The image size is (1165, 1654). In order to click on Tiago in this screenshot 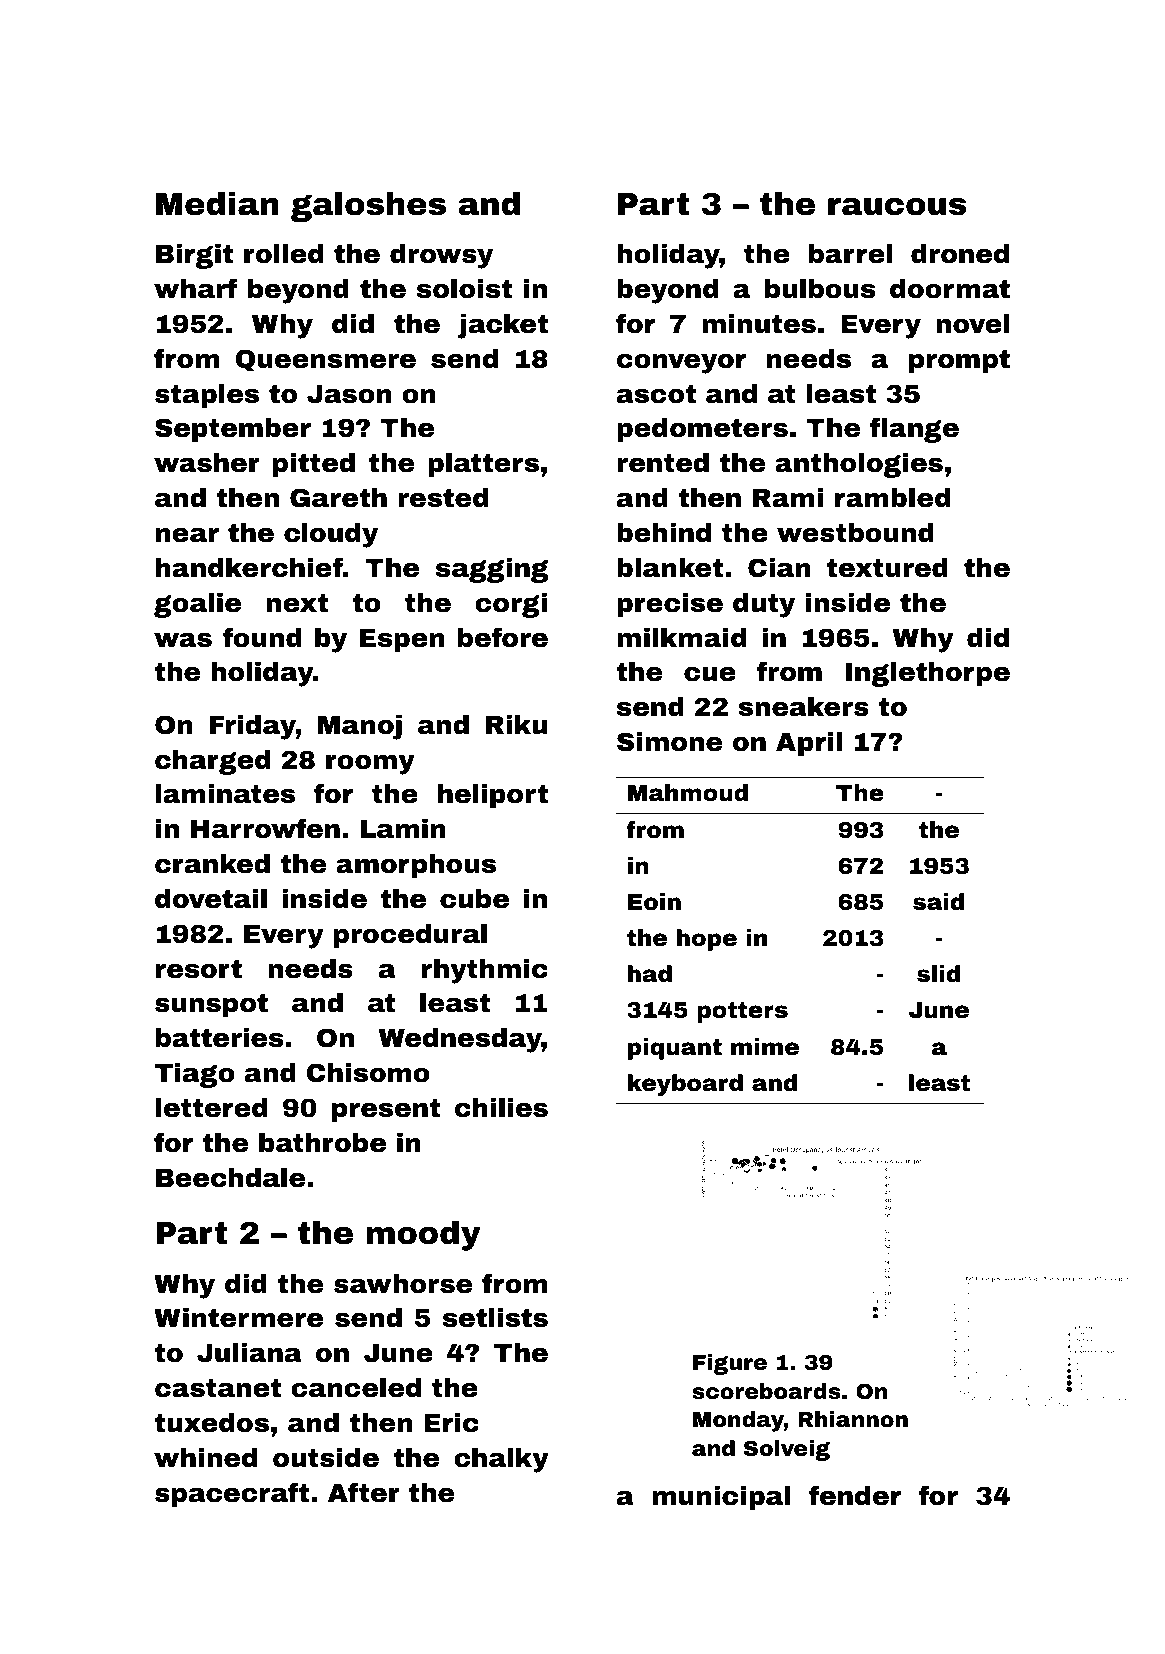, I will do `click(195, 1075)`.
